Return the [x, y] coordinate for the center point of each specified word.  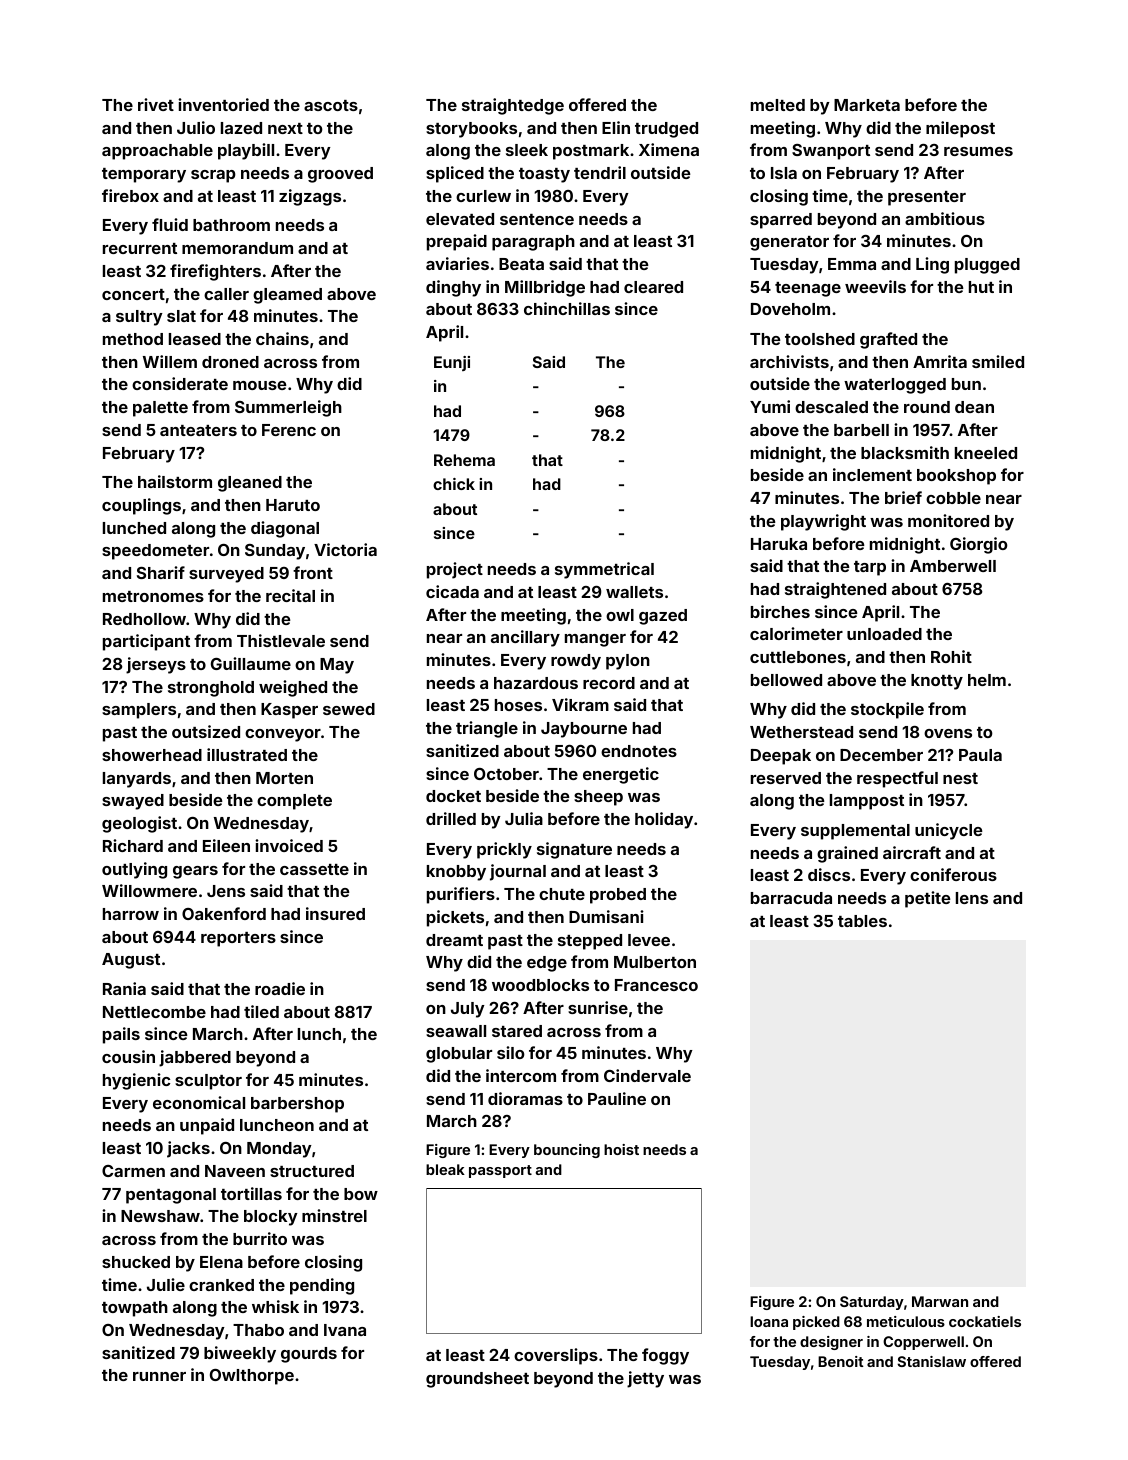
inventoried [223, 104]
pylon [628, 662]
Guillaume [251, 663]
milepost [960, 129]
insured [335, 913]
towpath [135, 1309]
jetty [645, 1379]
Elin [616, 127]
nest [960, 778]
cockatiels [985, 1321]
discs [829, 874]
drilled [451, 818]
